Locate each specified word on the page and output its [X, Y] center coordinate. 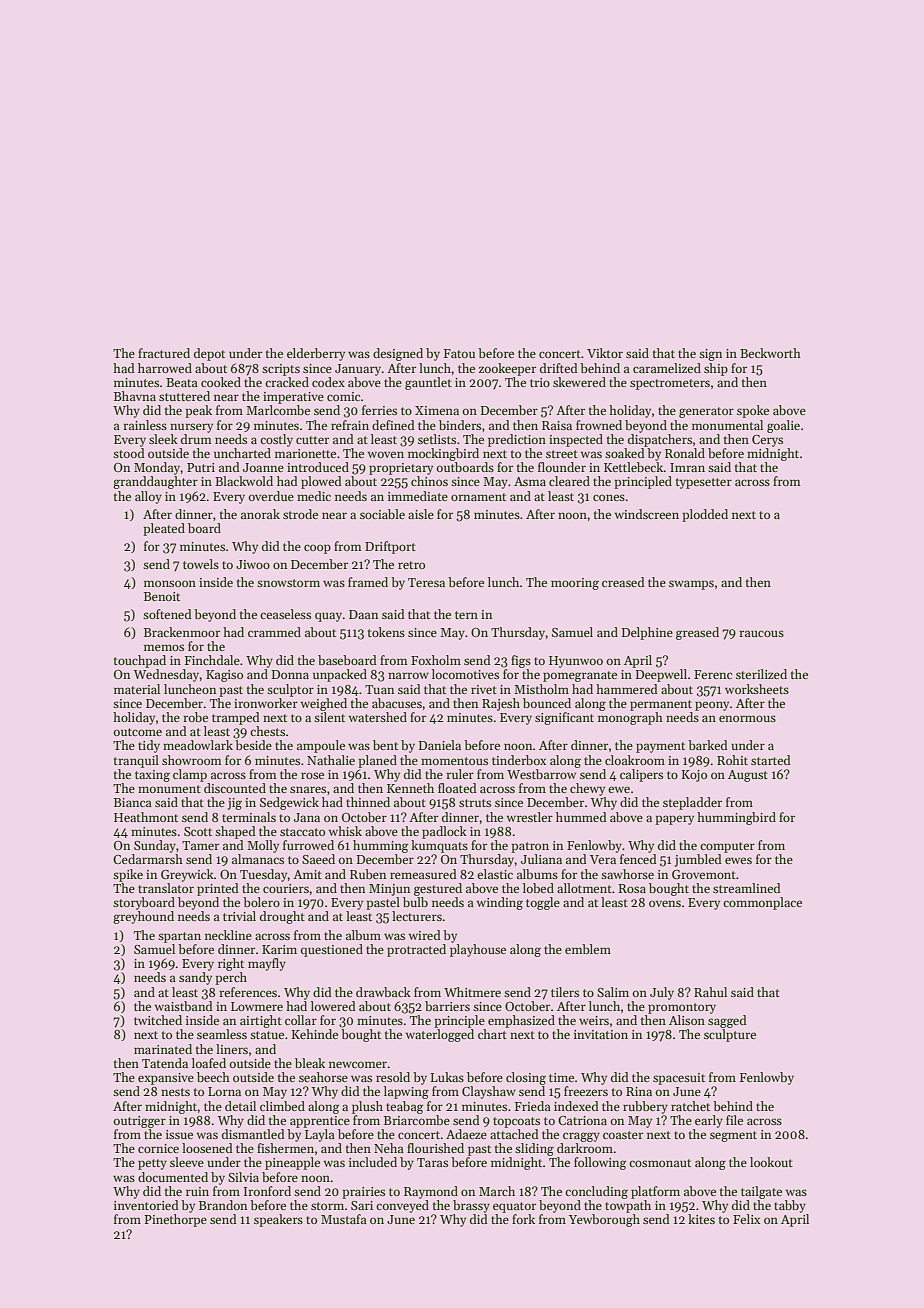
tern [466, 615]
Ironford [267, 1191]
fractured [164, 353]
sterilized [761, 674]
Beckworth [770, 353]
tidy [149, 746]
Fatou [459, 353]
